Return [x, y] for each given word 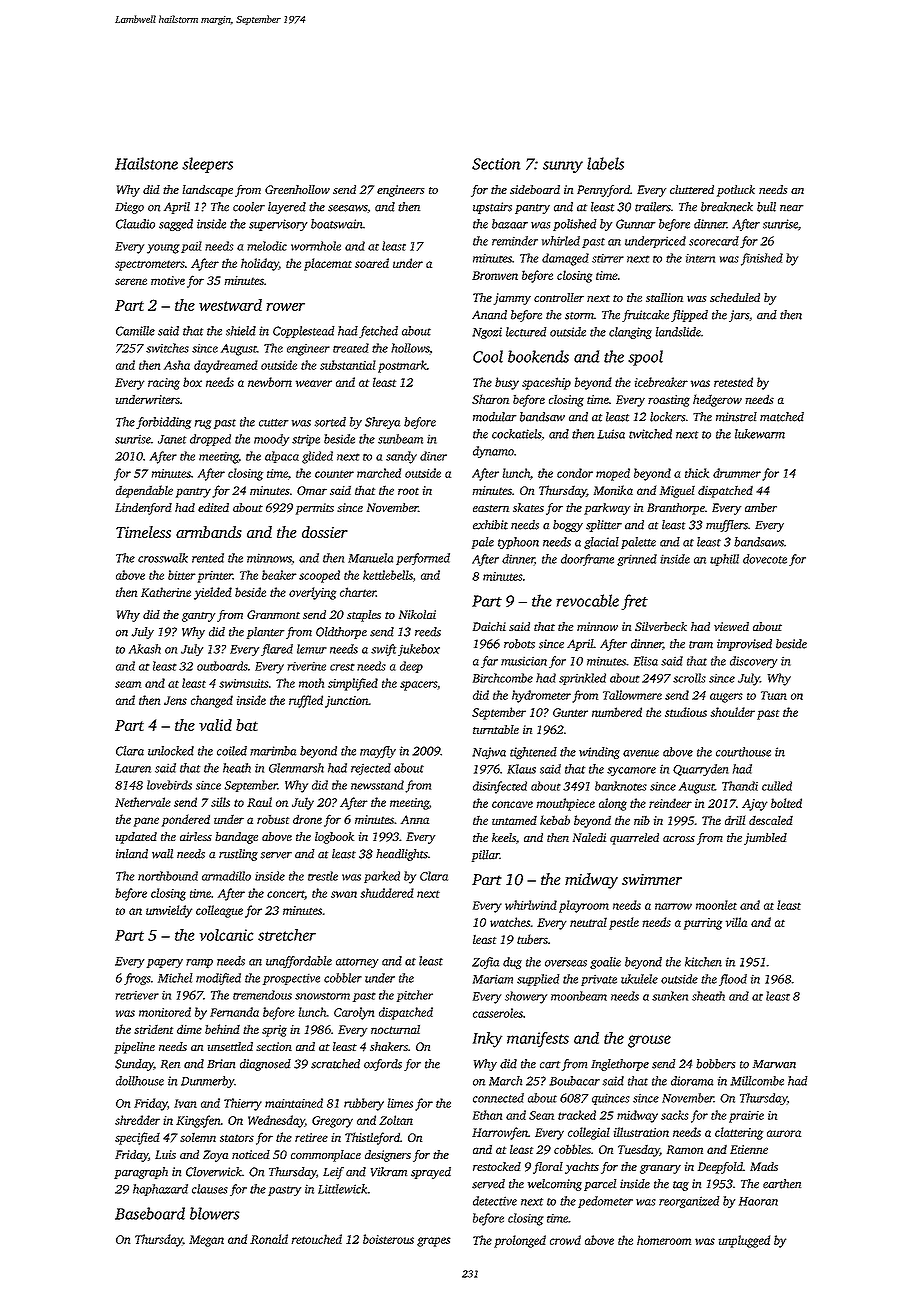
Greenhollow [297, 189]
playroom [584, 906]
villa [736, 922]
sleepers [207, 165]
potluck [736, 191]
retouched [316, 1239]
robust [273, 819]
